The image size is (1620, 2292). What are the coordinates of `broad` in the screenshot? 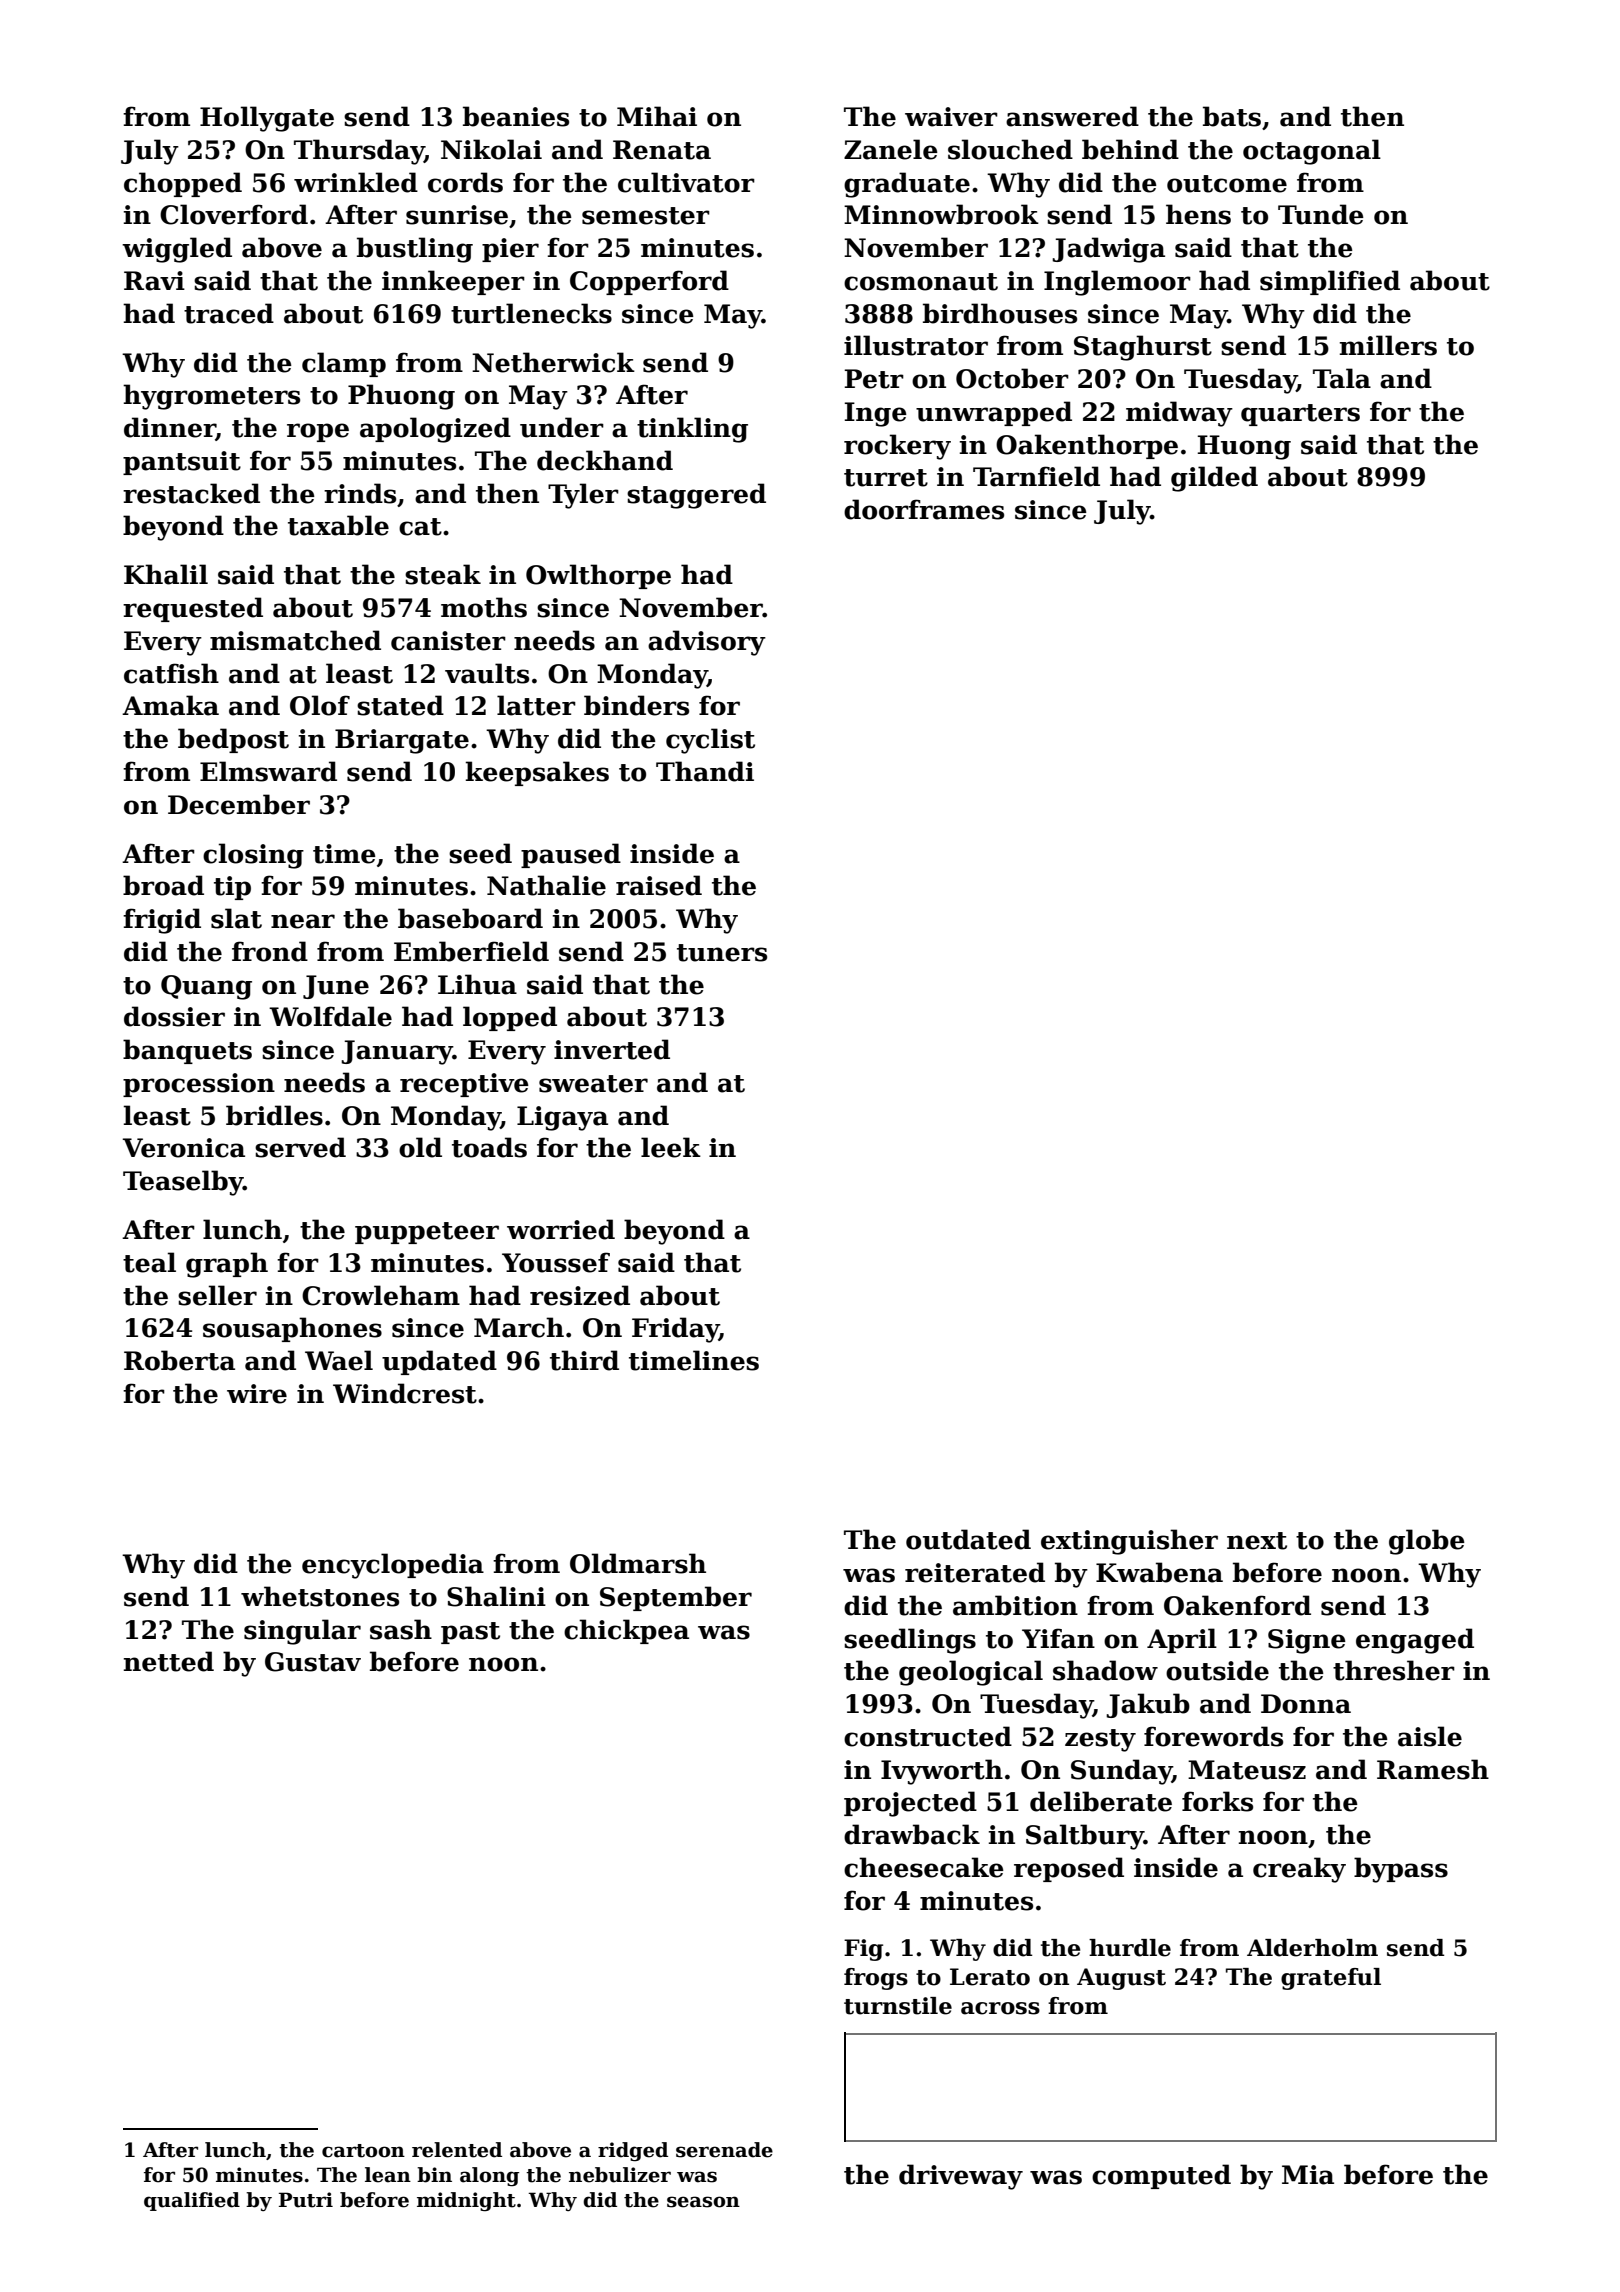 It's located at (163, 885).
